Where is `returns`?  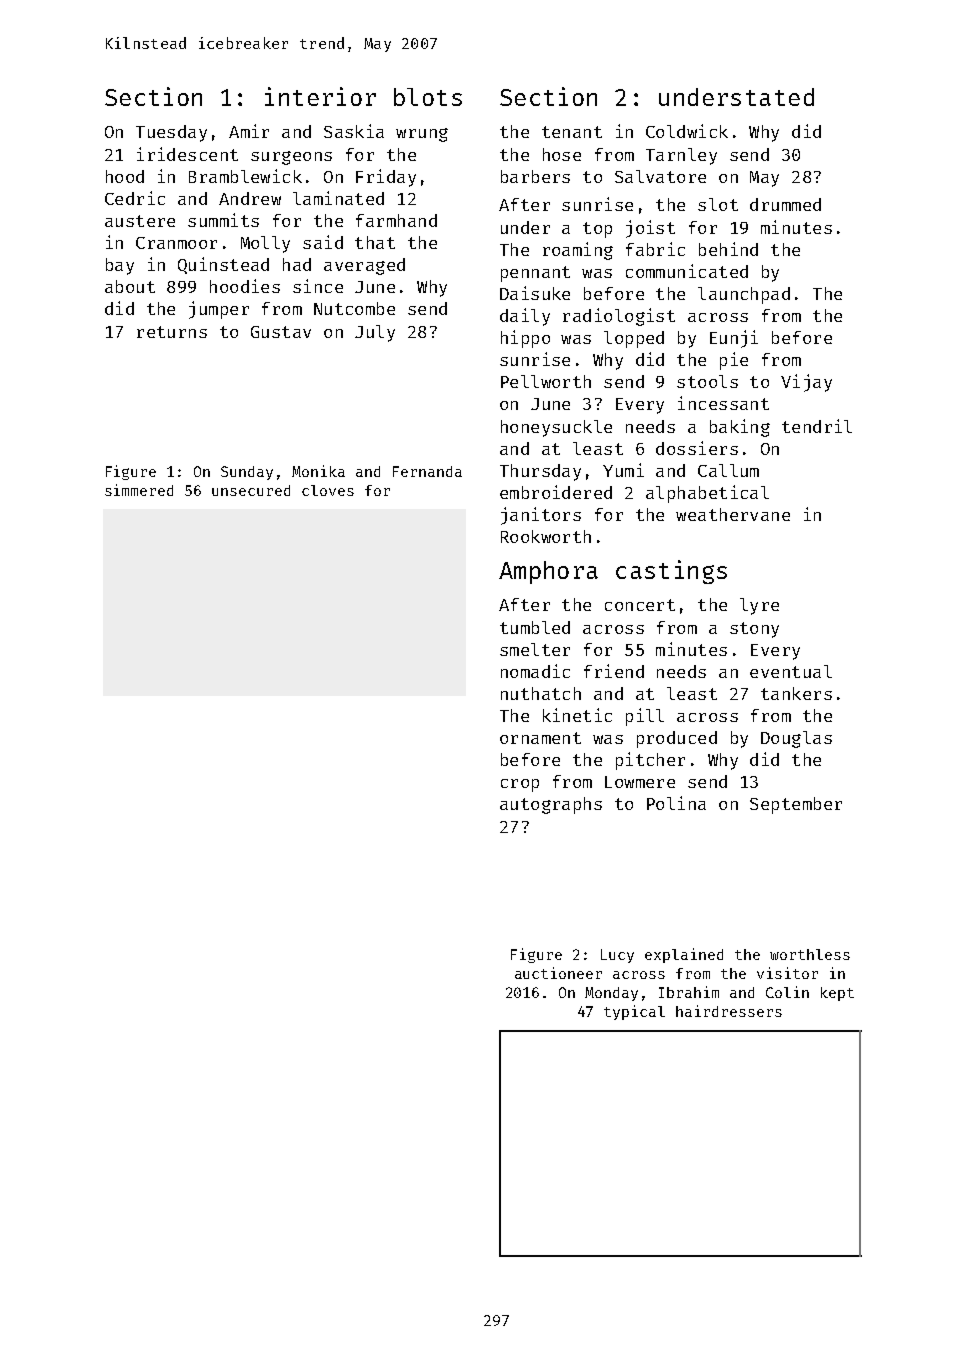 returns is located at coordinates (172, 332).
